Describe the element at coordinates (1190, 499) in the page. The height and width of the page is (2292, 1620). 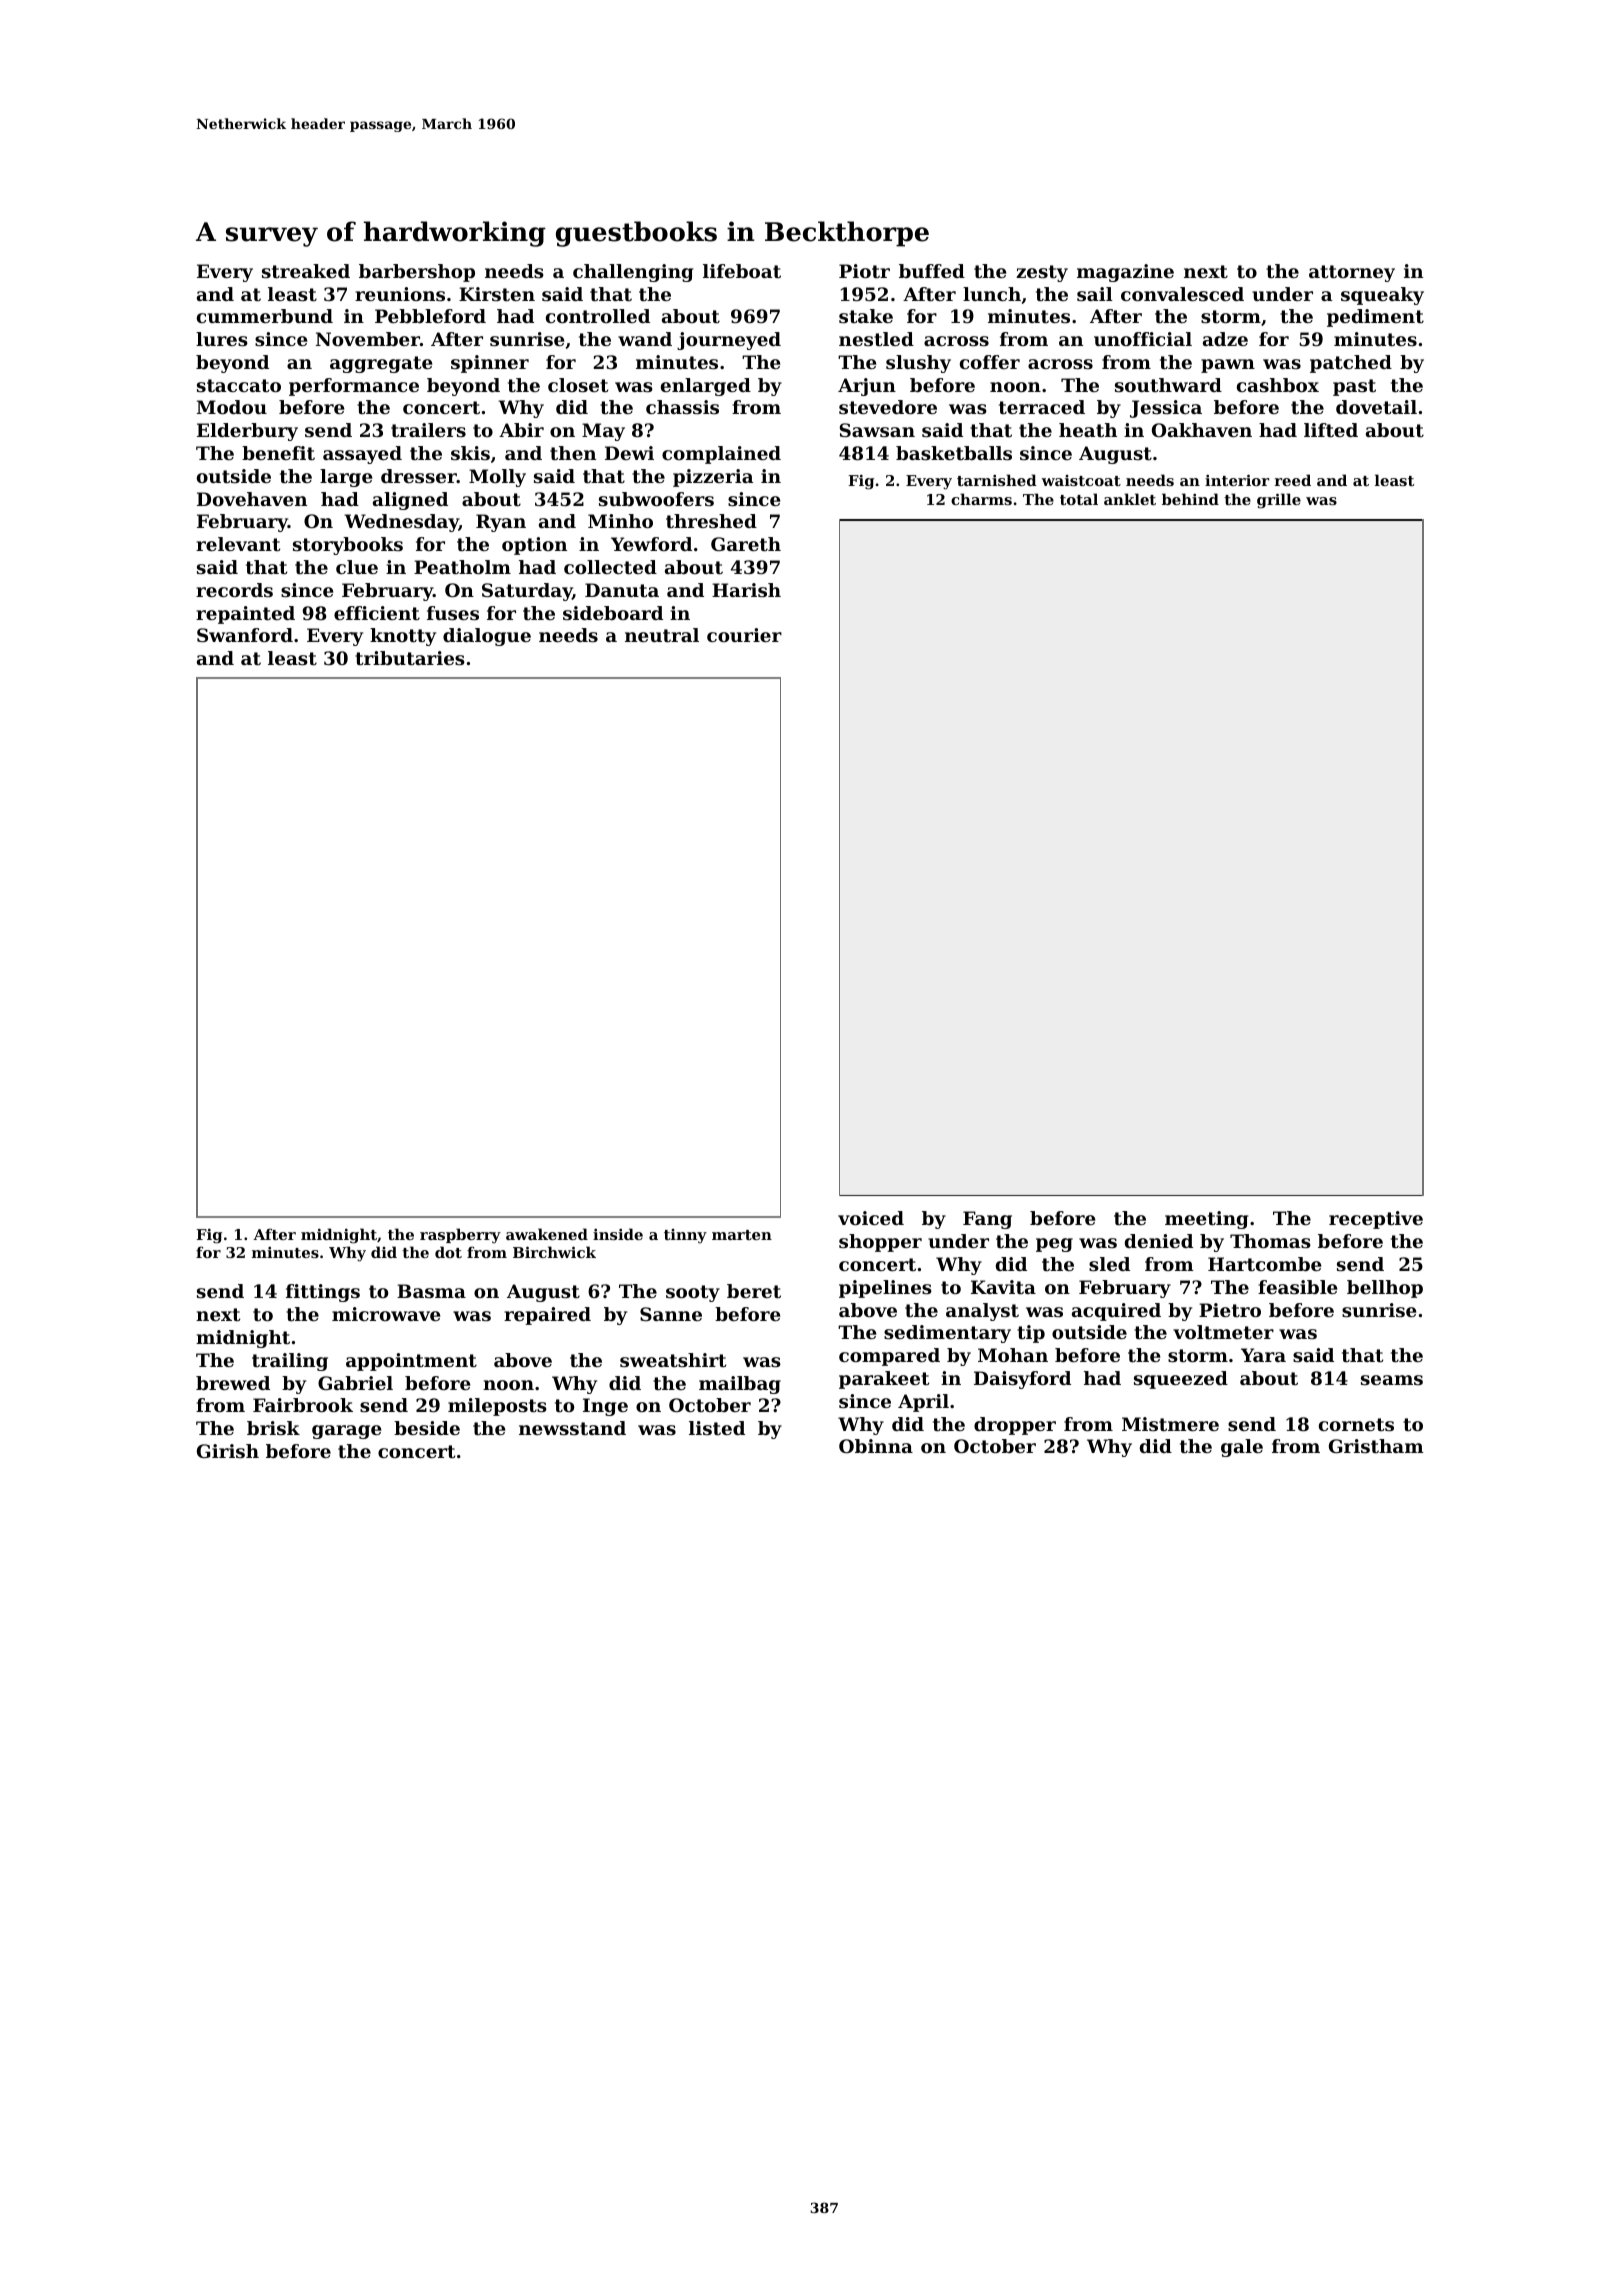
I see `behind` at that location.
